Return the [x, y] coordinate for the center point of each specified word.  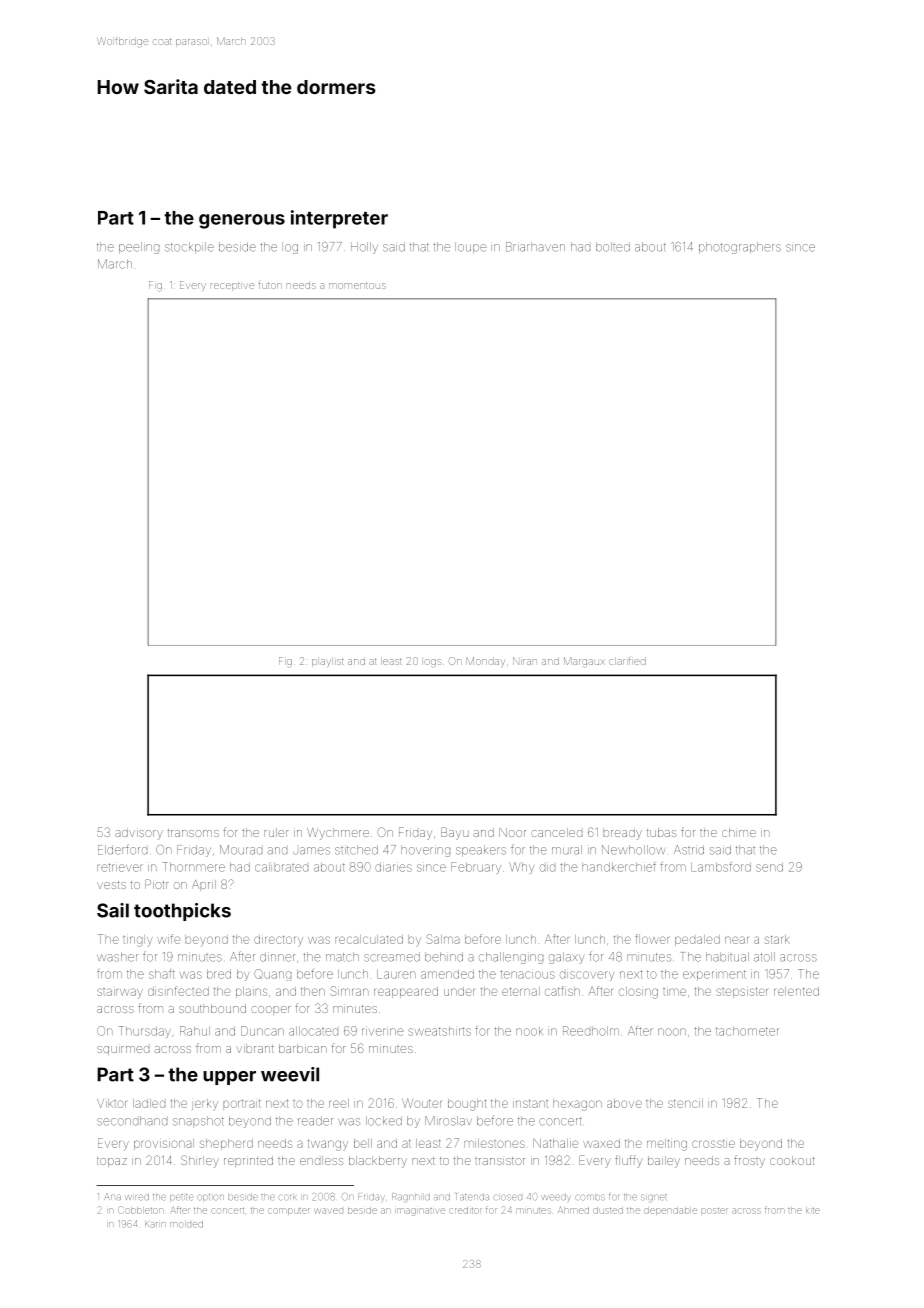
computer [289, 1211]
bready [622, 834]
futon [270, 285]
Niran [524, 661]
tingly [138, 941]
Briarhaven [535, 247]
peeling [139, 248]
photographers [740, 248]
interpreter [339, 219]
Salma [443, 939]
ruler [276, 832]
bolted [613, 247]
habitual [727, 957]
